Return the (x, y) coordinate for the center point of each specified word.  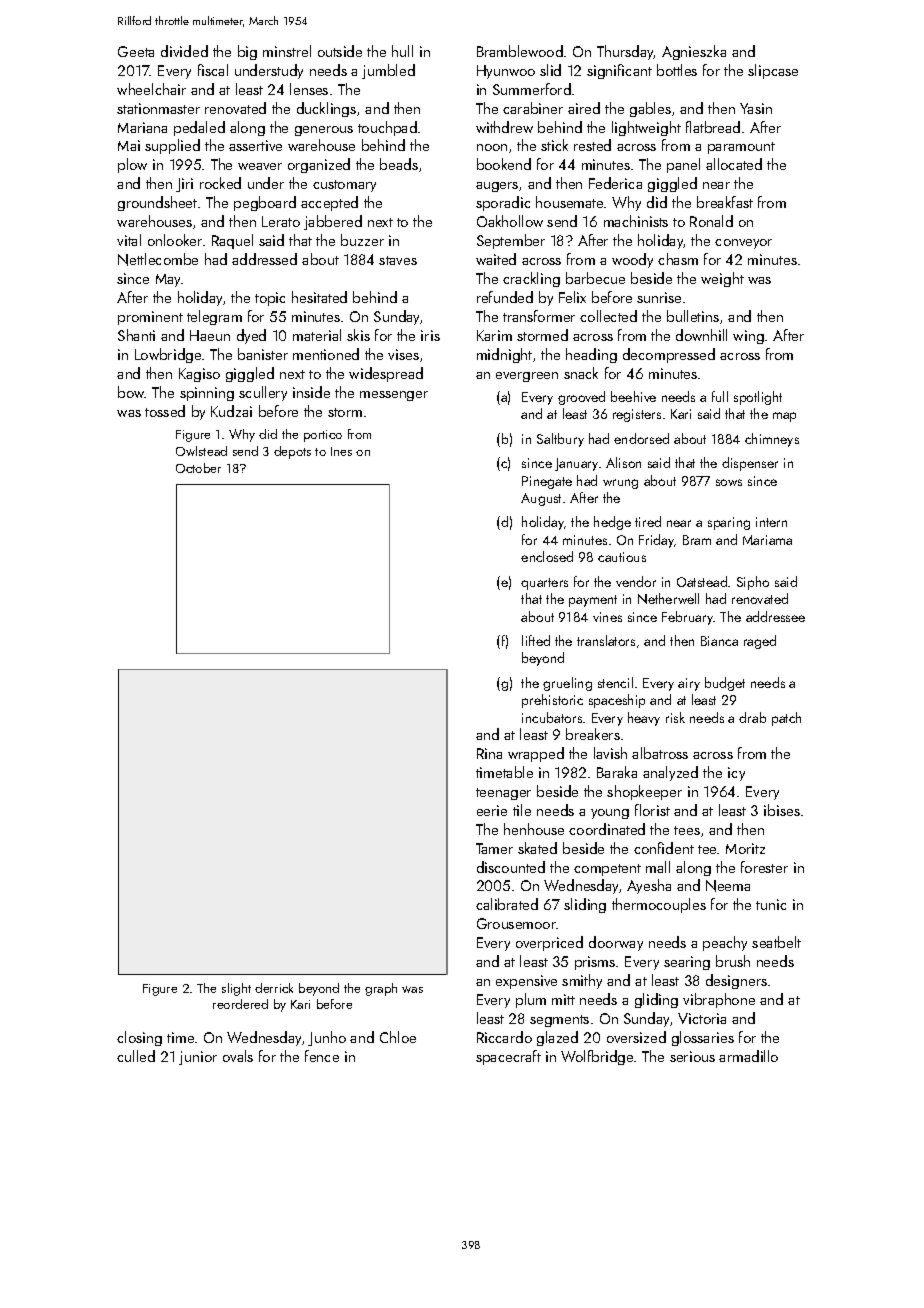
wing (748, 337)
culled (136, 1056)
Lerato (281, 221)
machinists (636, 221)
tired (648, 521)
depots (292, 452)
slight (236, 989)
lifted (536, 640)
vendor (636, 581)
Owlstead (201, 451)
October (198, 468)
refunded (505, 297)
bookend (504, 164)
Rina (489, 753)
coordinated (607, 829)
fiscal (213, 70)
